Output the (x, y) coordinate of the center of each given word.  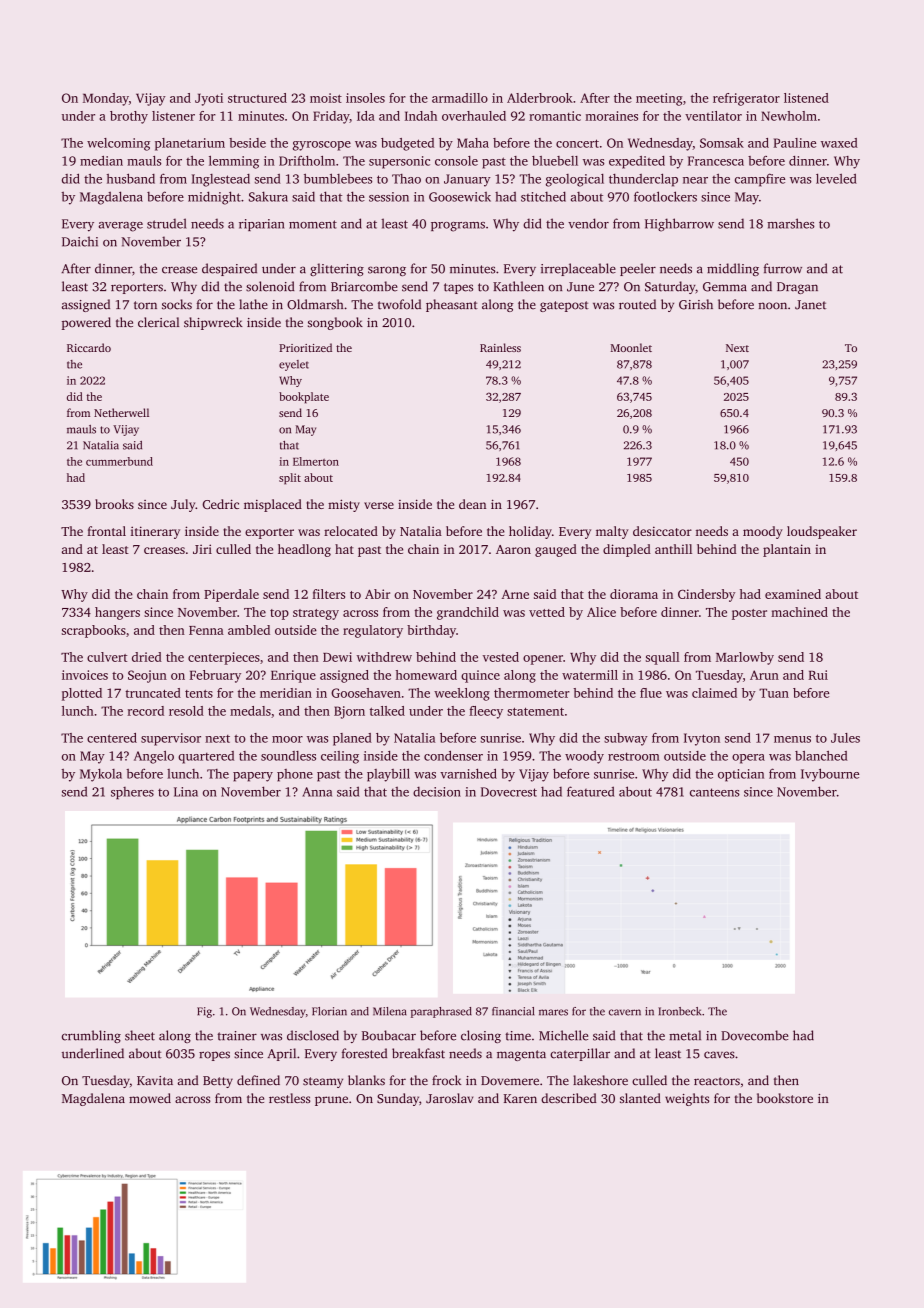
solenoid (270, 286)
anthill (673, 549)
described (568, 1098)
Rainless (500, 347)
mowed (150, 1098)
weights (687, 1099)
